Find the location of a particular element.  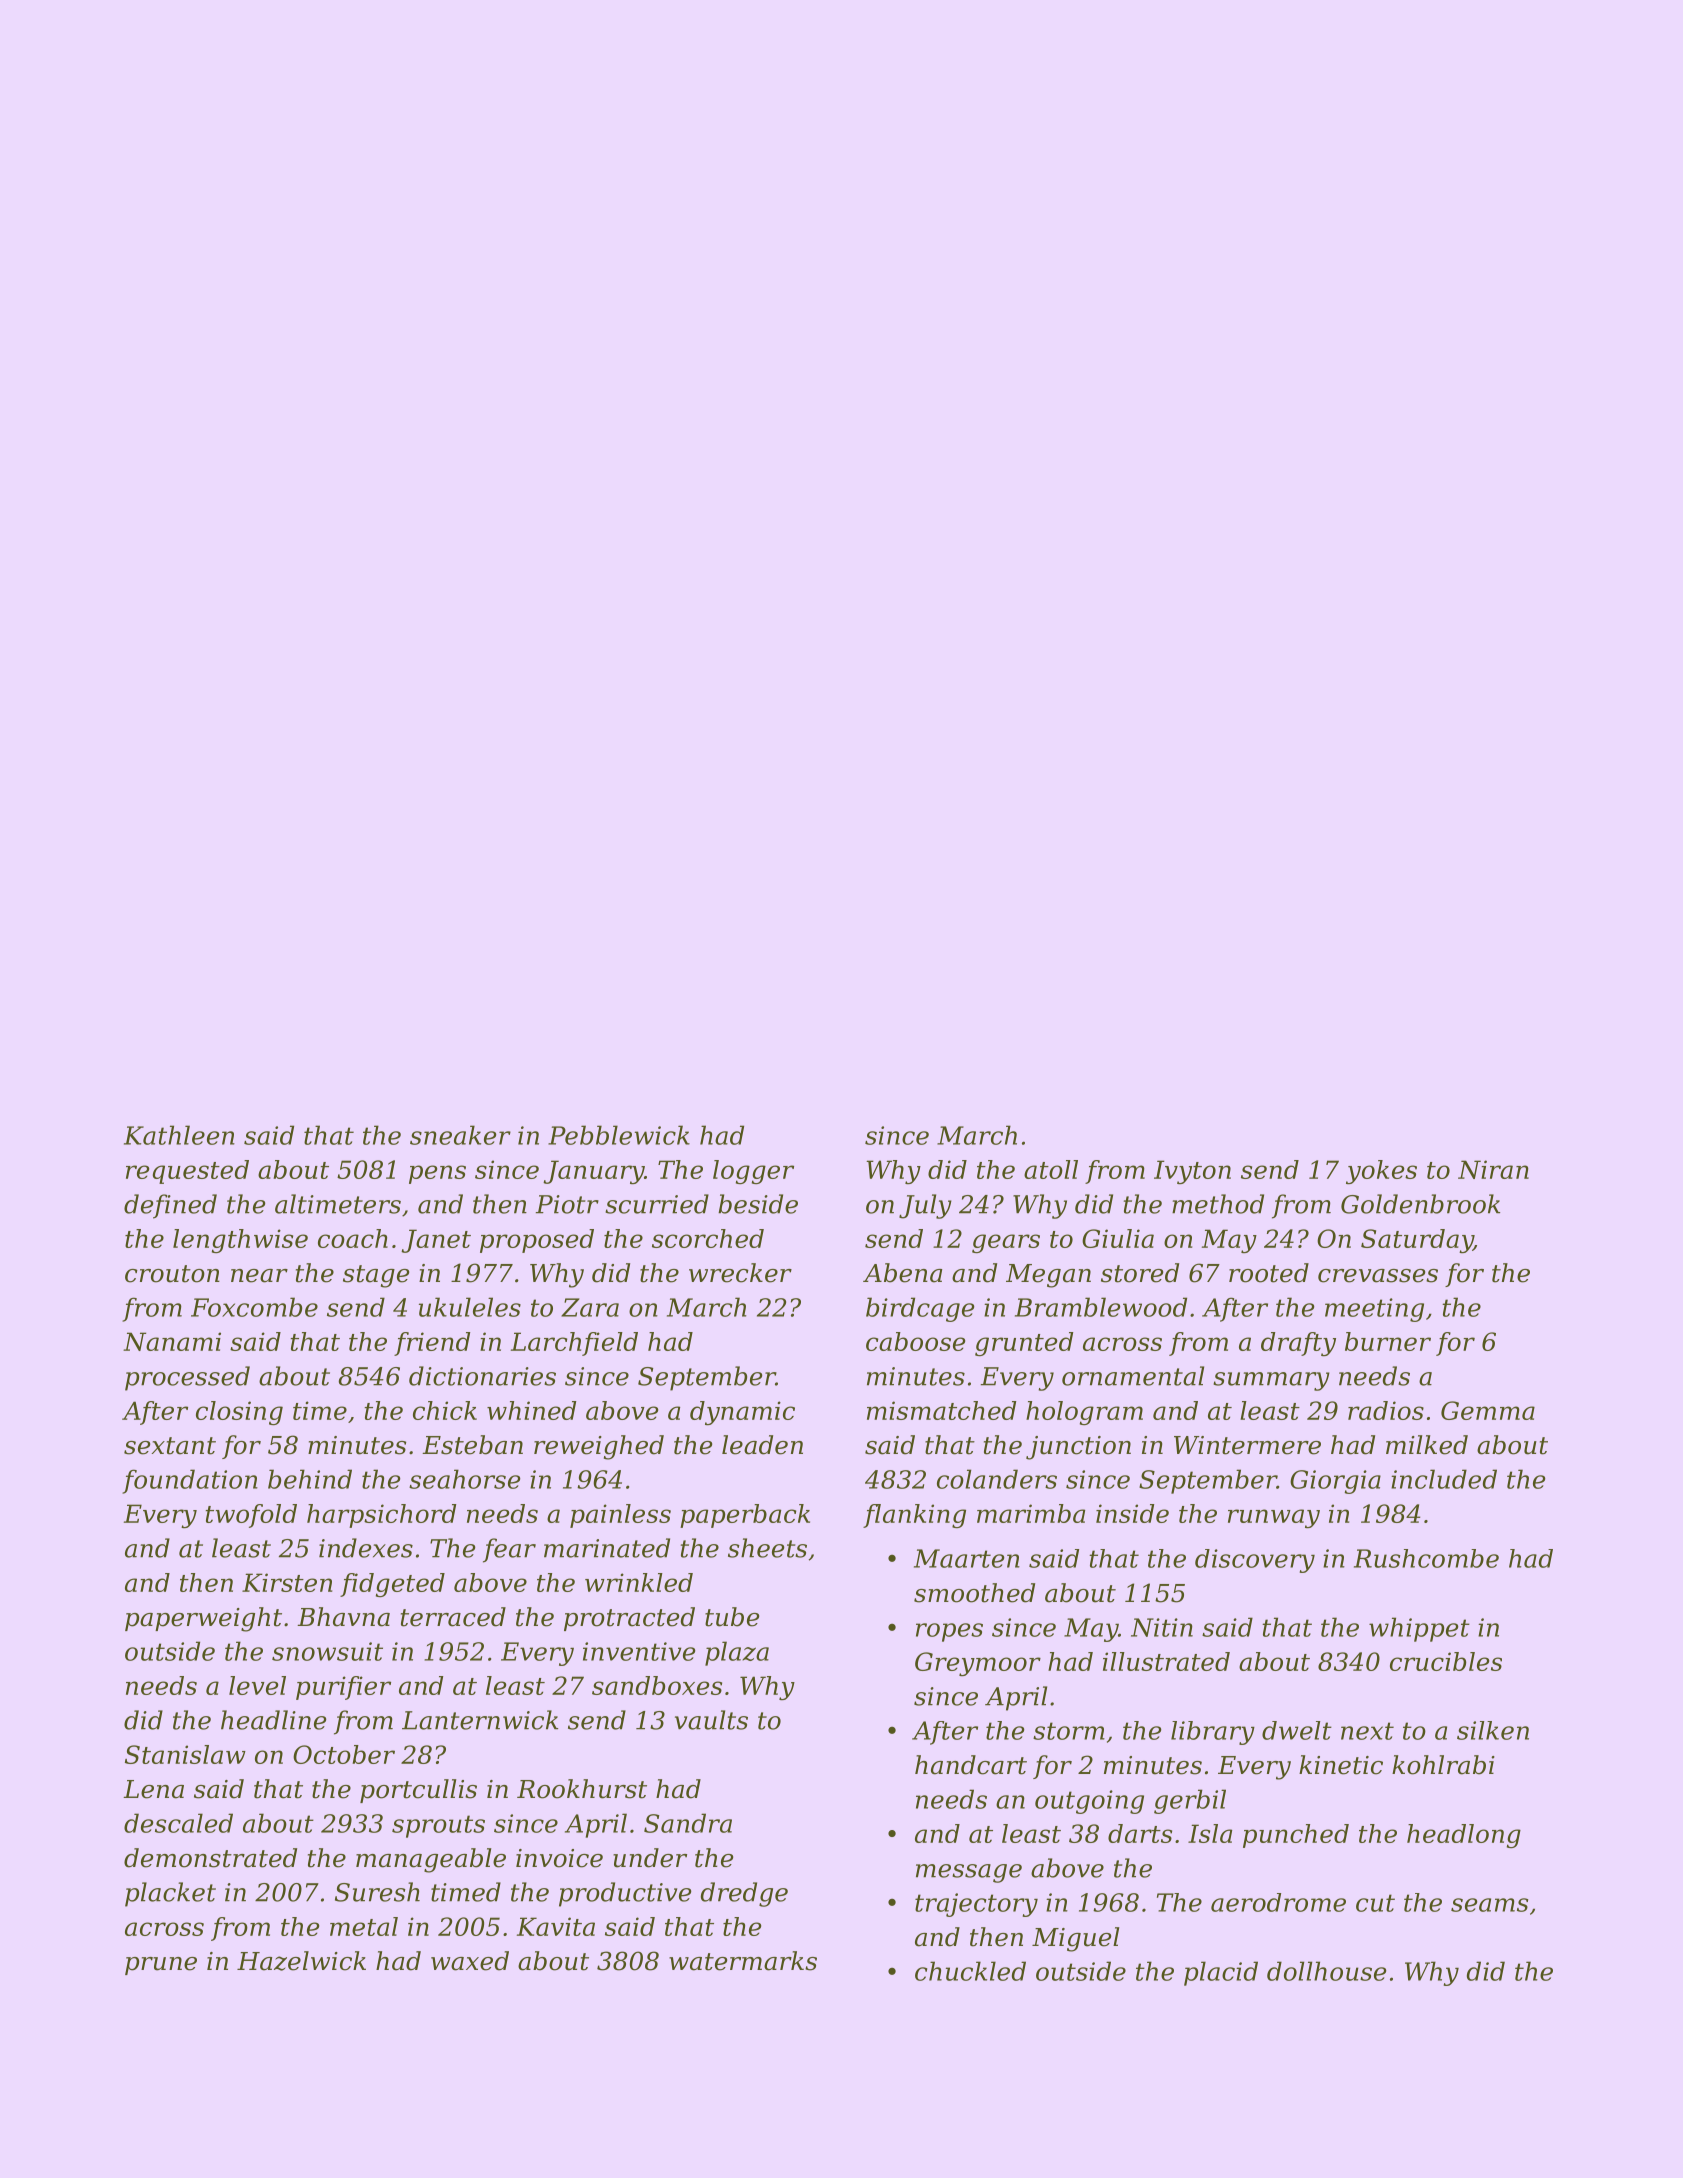

Nanami is located at coordinates (172, 1341).
